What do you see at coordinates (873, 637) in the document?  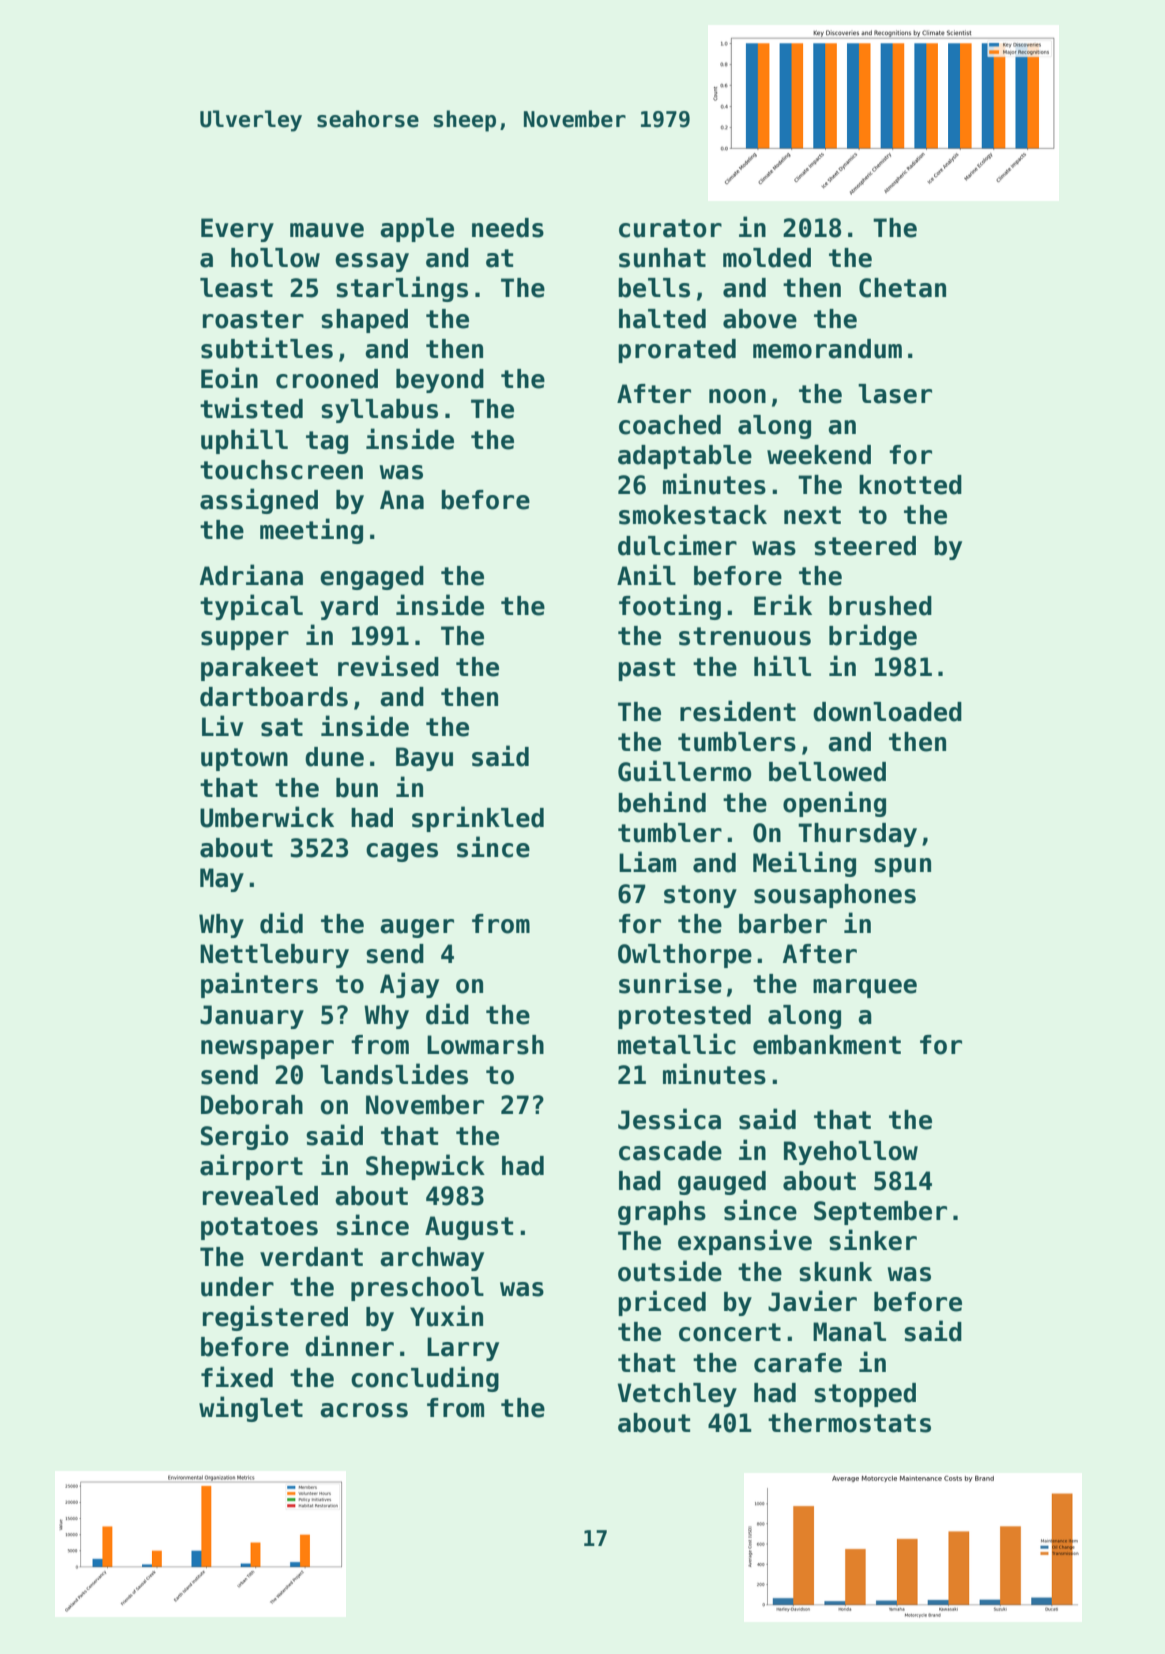 I see `bridge` at bounding box center [873, 637].
